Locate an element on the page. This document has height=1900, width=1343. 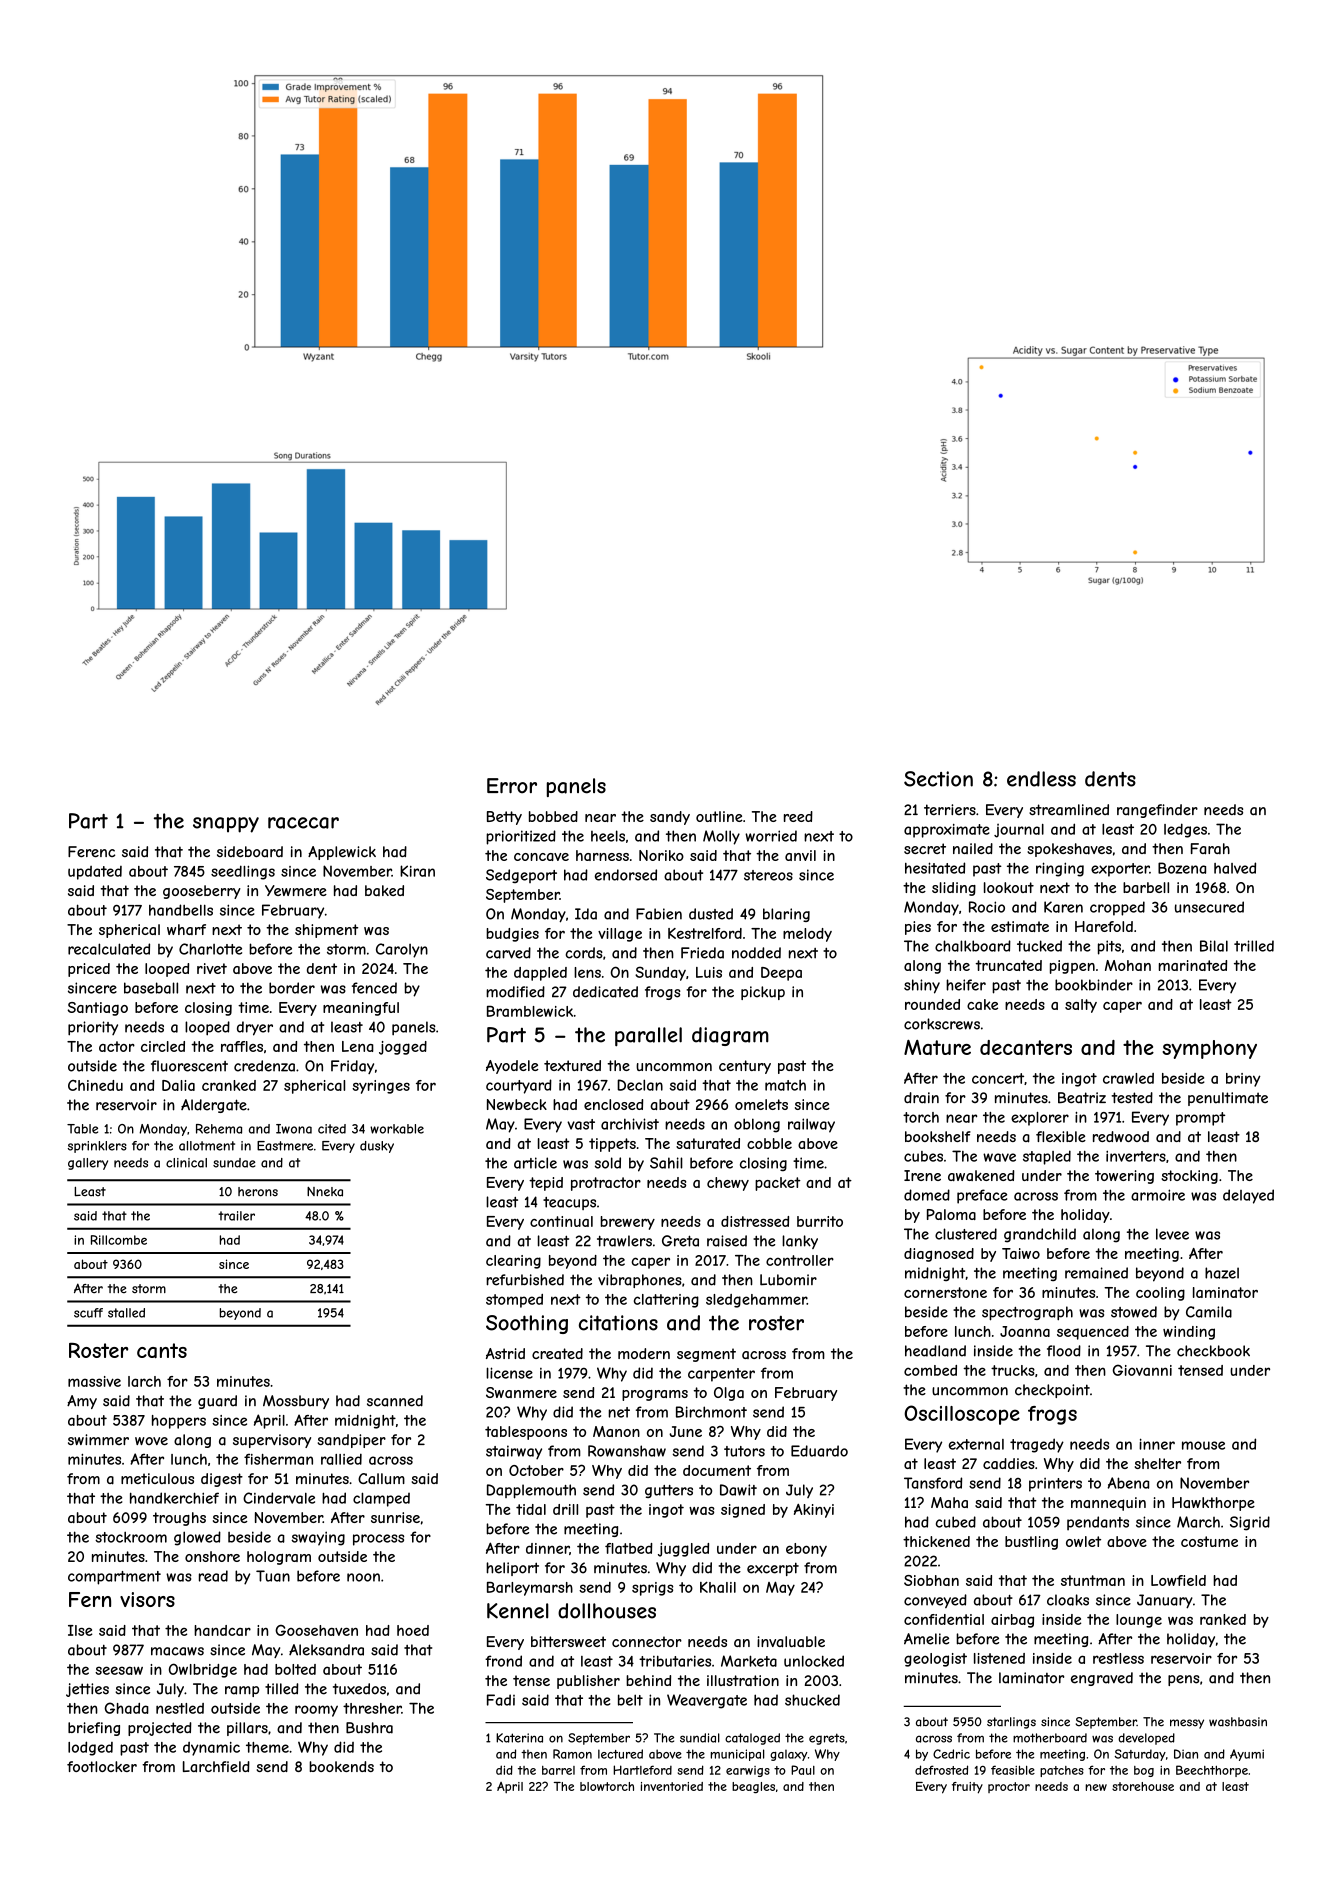
barrel is located at coordinates (558, 1770).
